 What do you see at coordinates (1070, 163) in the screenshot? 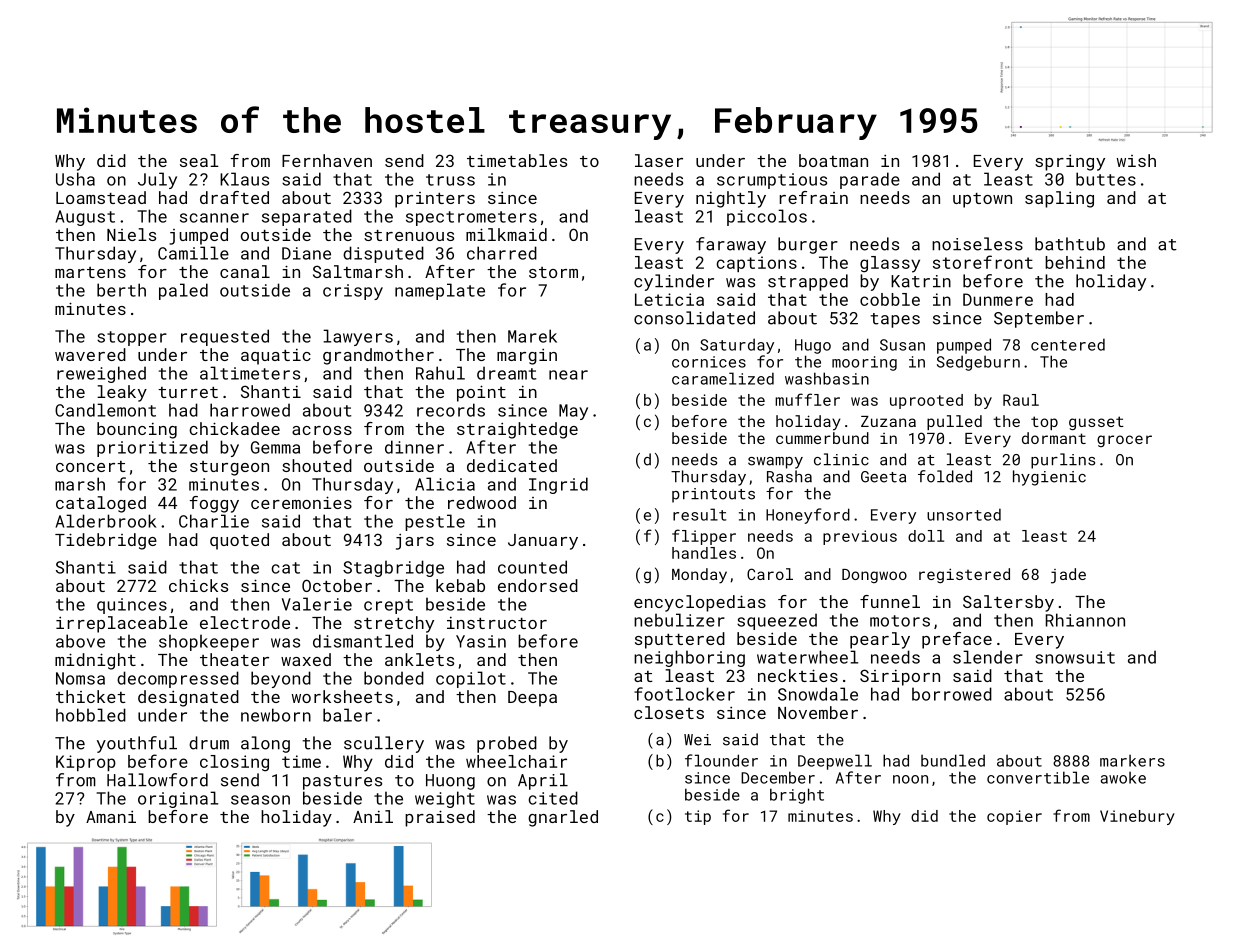
I see `springy` at bounding box center [1070, 163].
